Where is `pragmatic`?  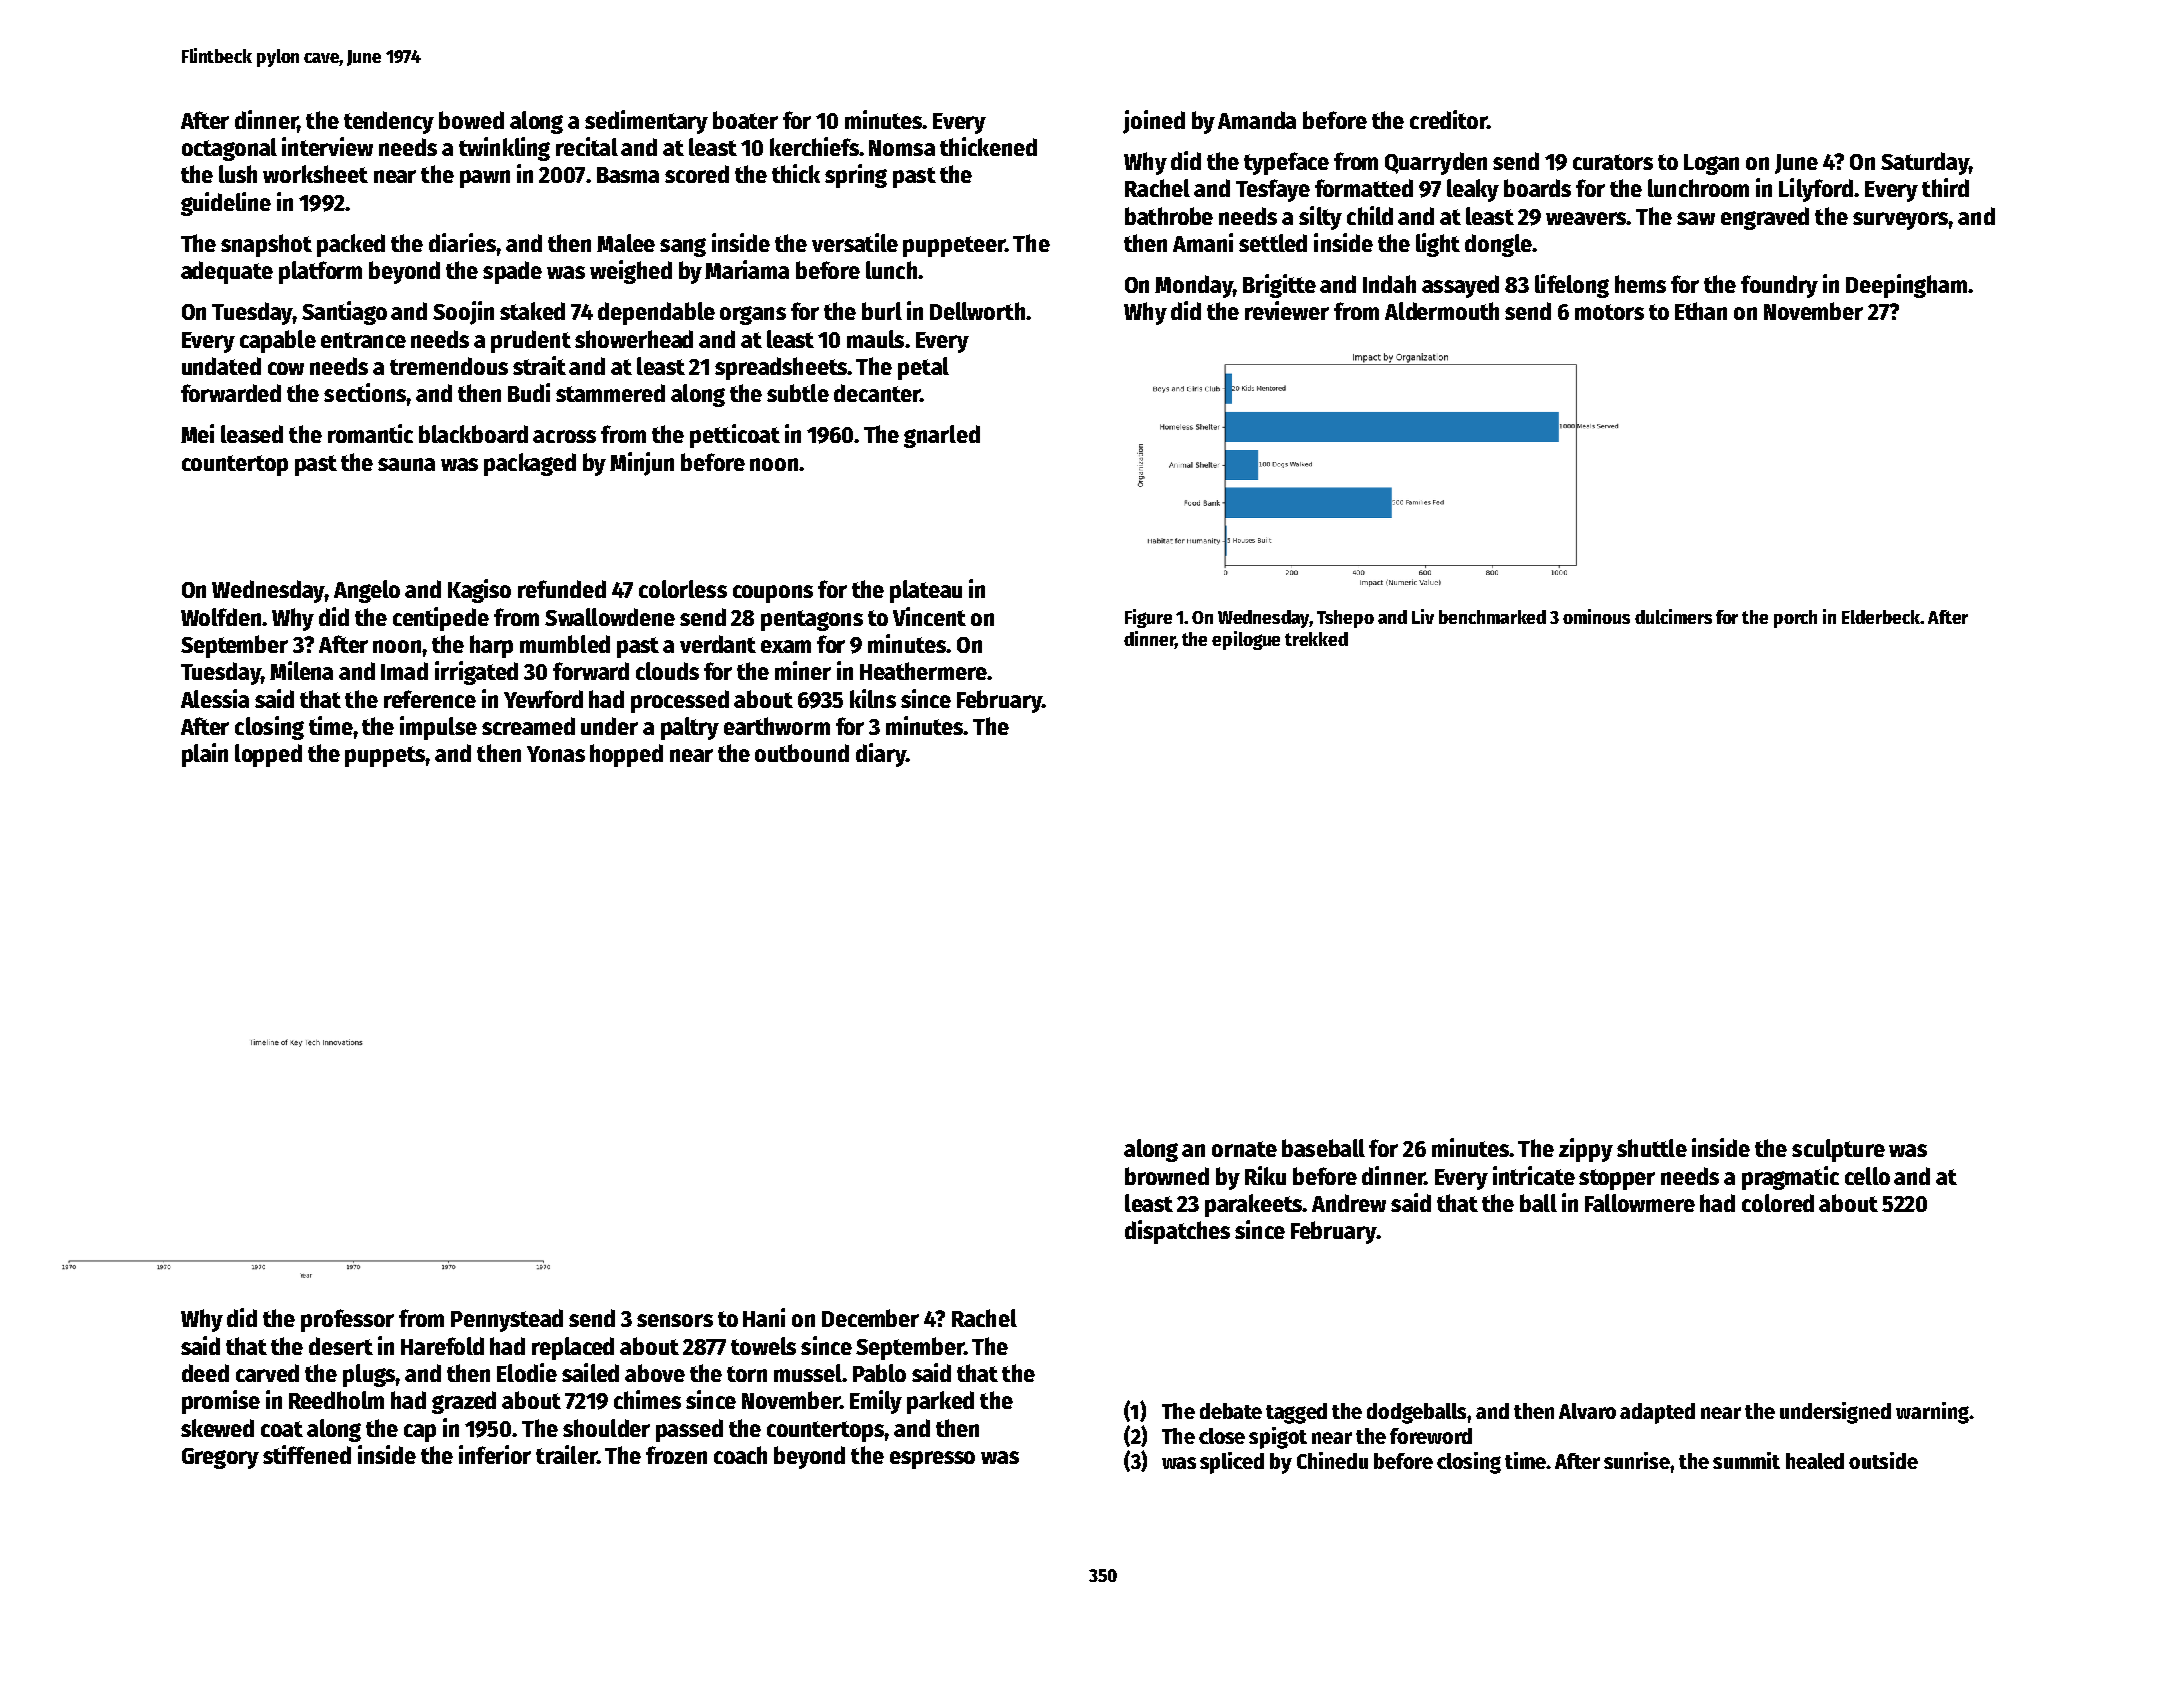 pragmatic is located at coordinates (1790, 1178).
